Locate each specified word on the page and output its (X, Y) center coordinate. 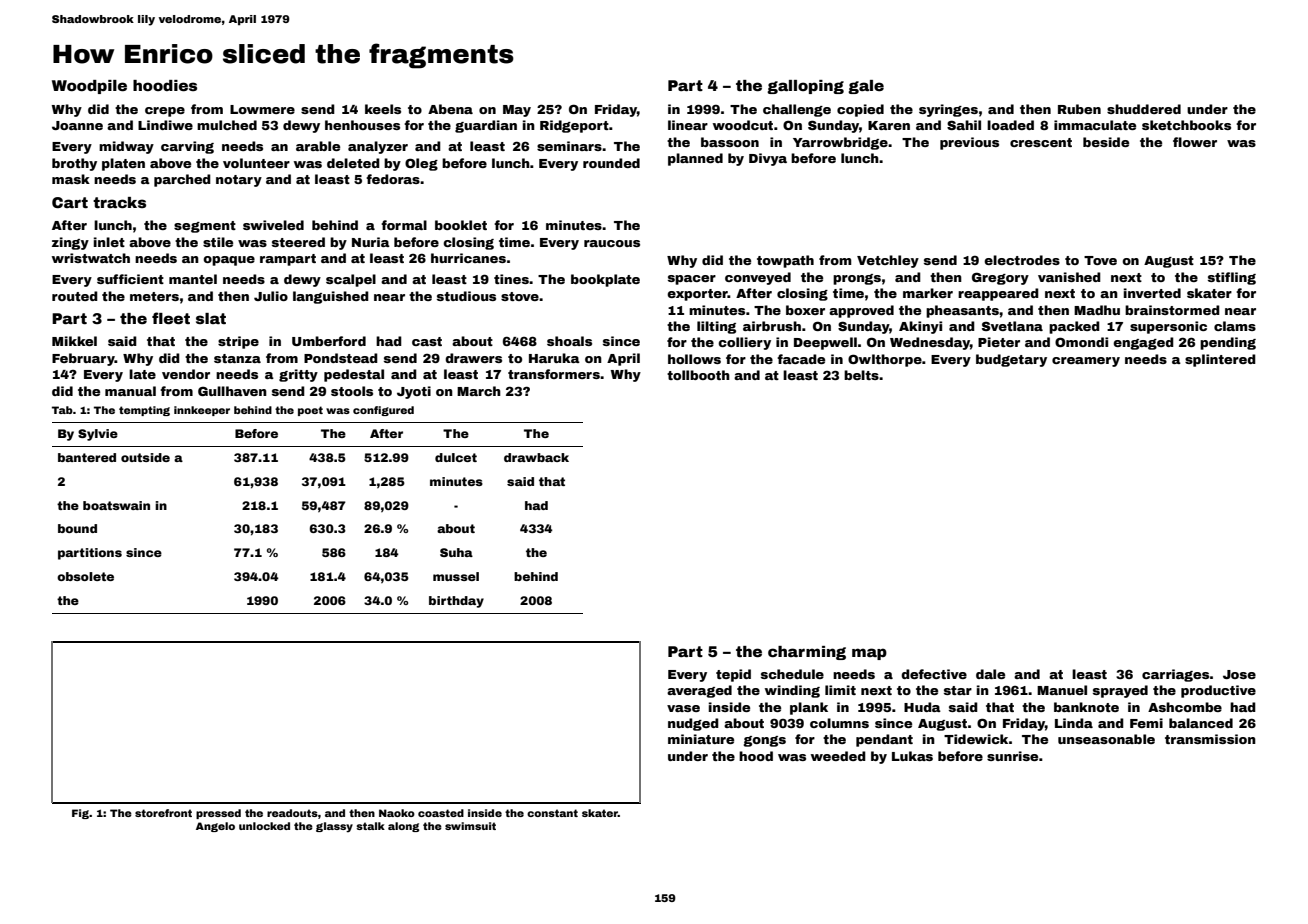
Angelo (215, 827)
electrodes (1022, 260)
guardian (486, 126)
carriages (1176, 675)
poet (310, 411)
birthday (456, 602)
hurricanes (468, 258)
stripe (238, 342)
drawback (536, 457)
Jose (1239, 674)
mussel (456, 576)
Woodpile (89, 87)
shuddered (1144, 109)
